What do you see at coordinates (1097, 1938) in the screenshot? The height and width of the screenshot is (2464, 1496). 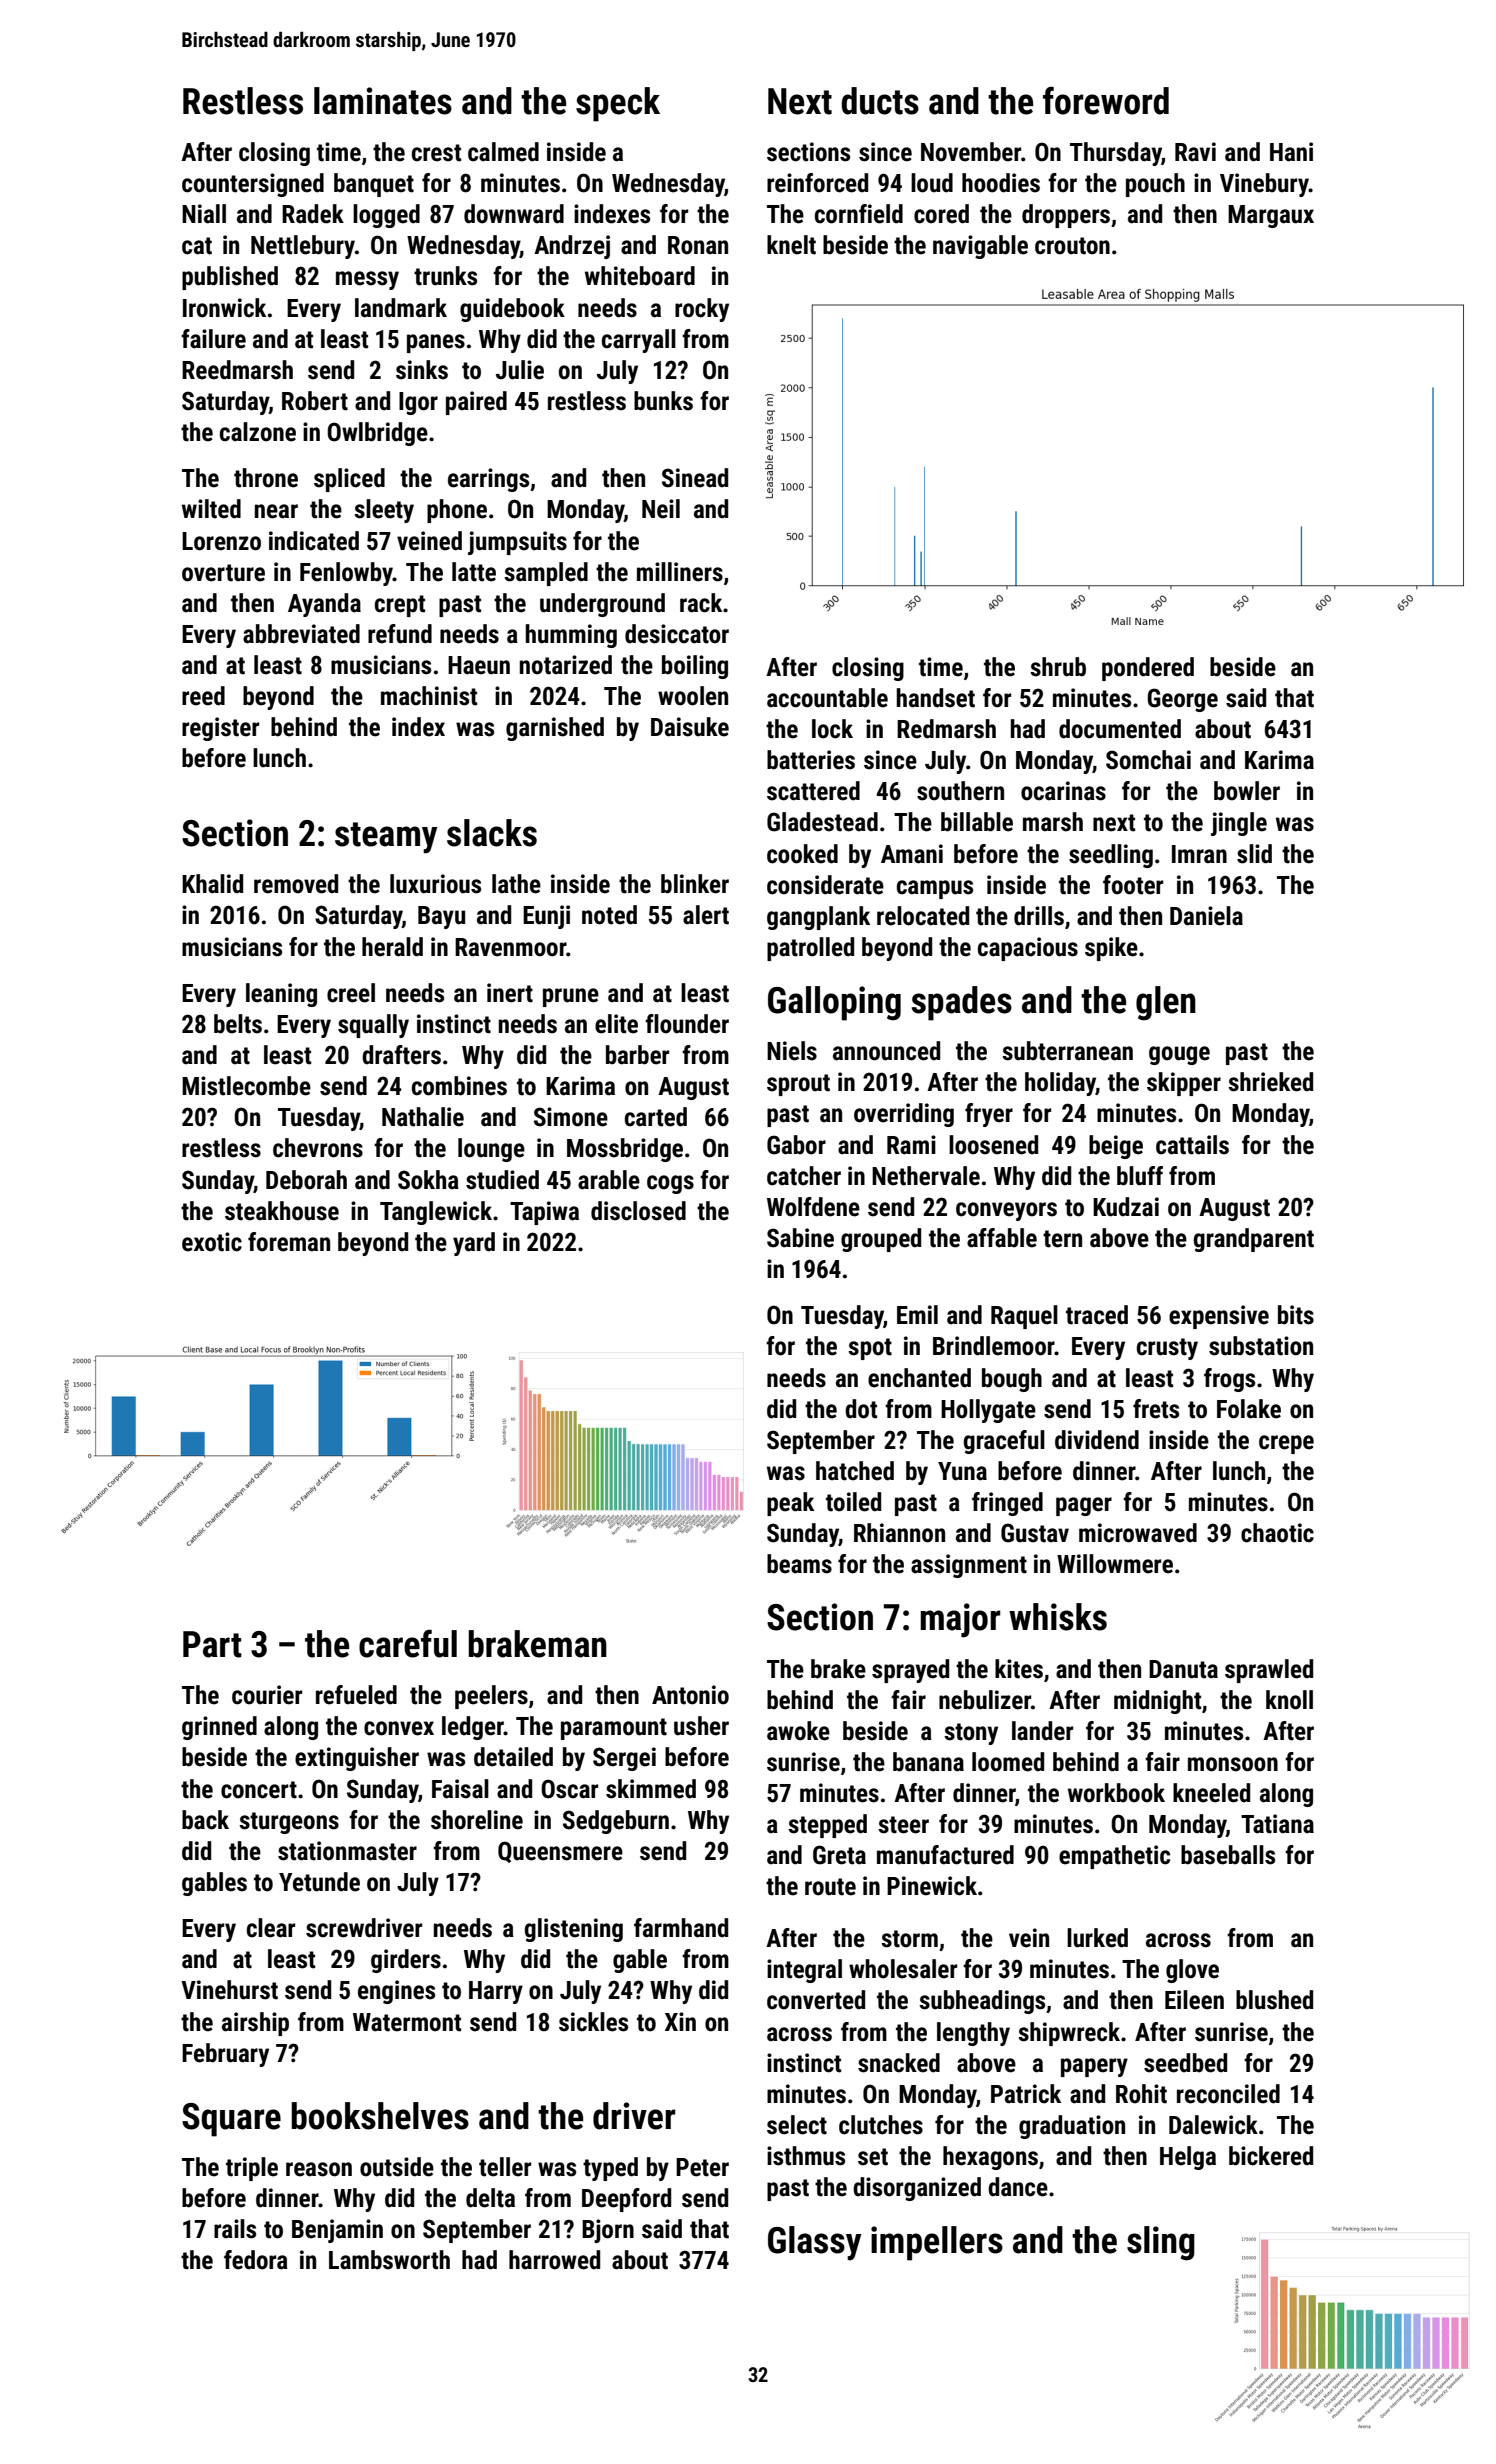 I see `lurked` at bounding box center [1097, 1938].
